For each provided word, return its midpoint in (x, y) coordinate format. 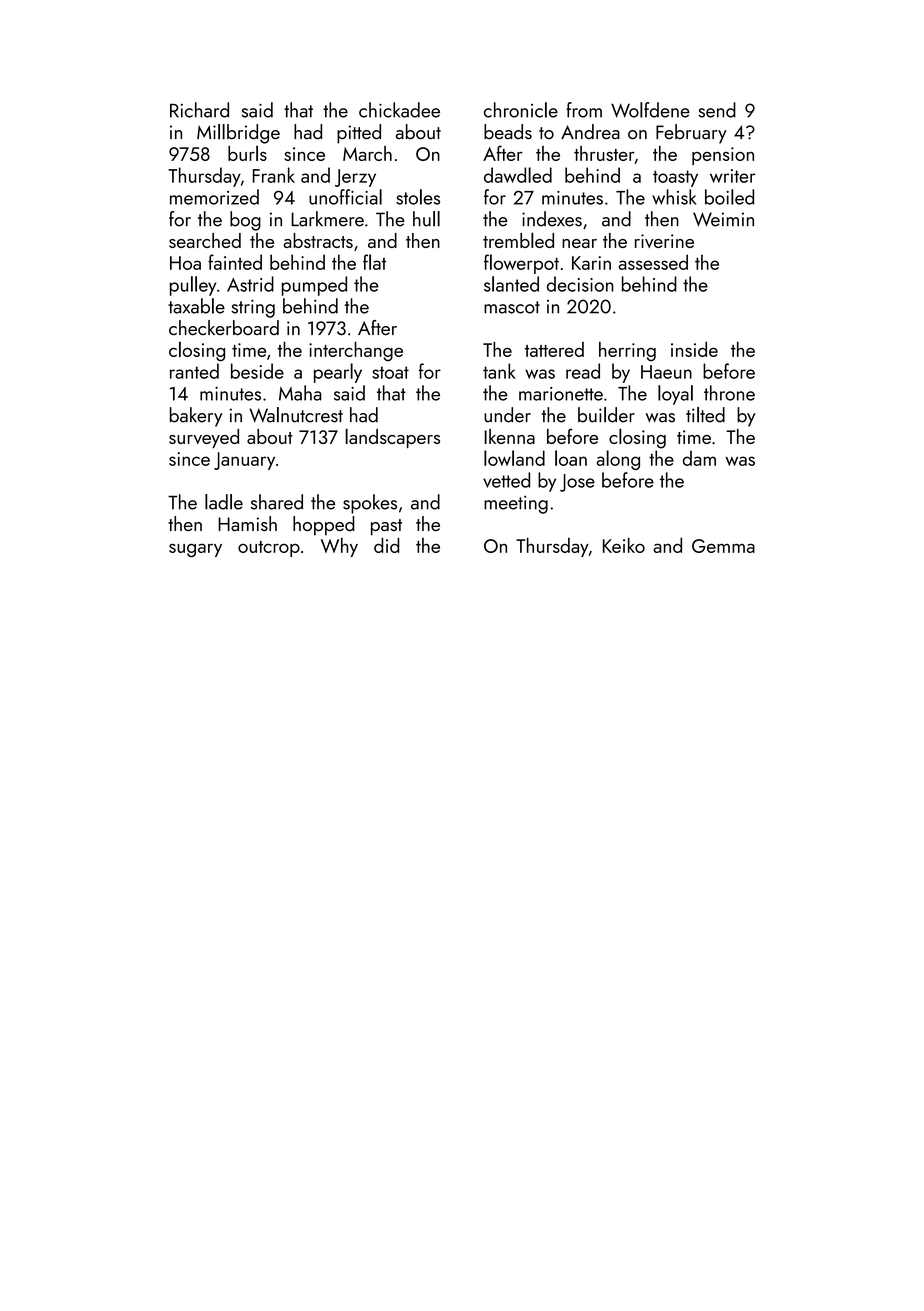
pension (723, 156)
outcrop (269, 549)
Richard (199, 110)
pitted (359, 134)
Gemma (723, 546)
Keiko (624, 545)
